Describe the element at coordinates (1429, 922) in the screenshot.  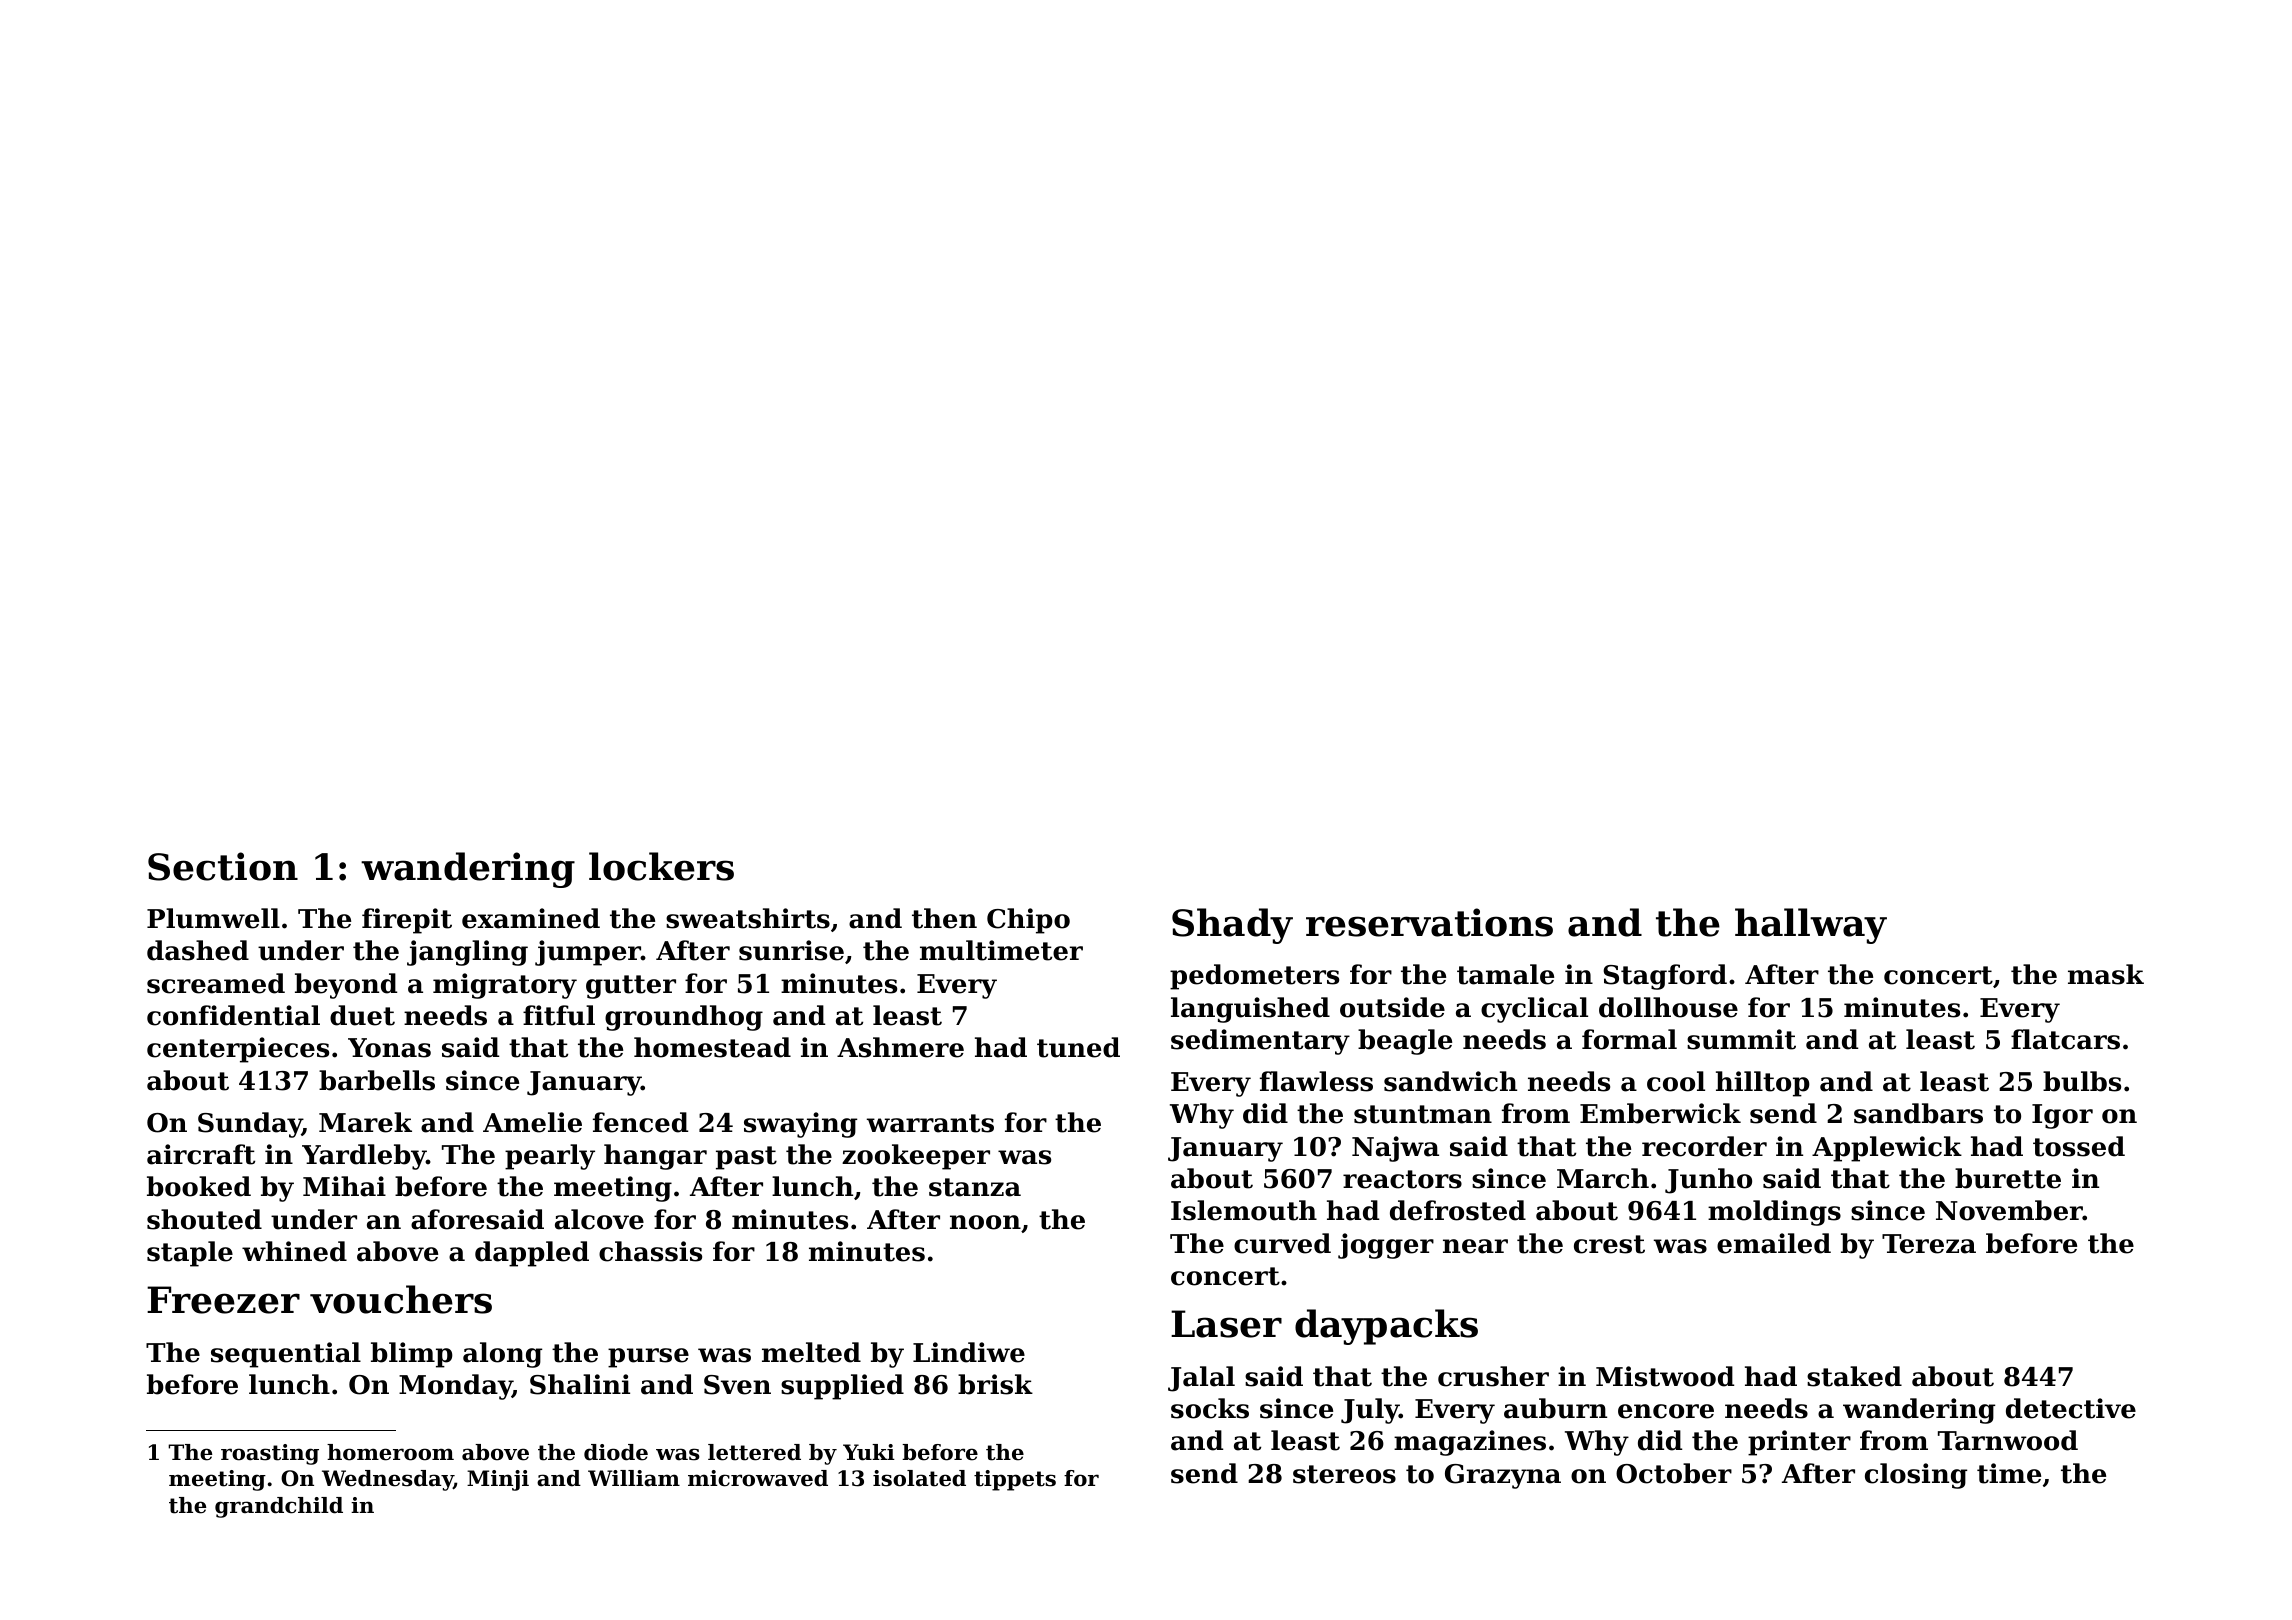
I see `reservations` at that location.
